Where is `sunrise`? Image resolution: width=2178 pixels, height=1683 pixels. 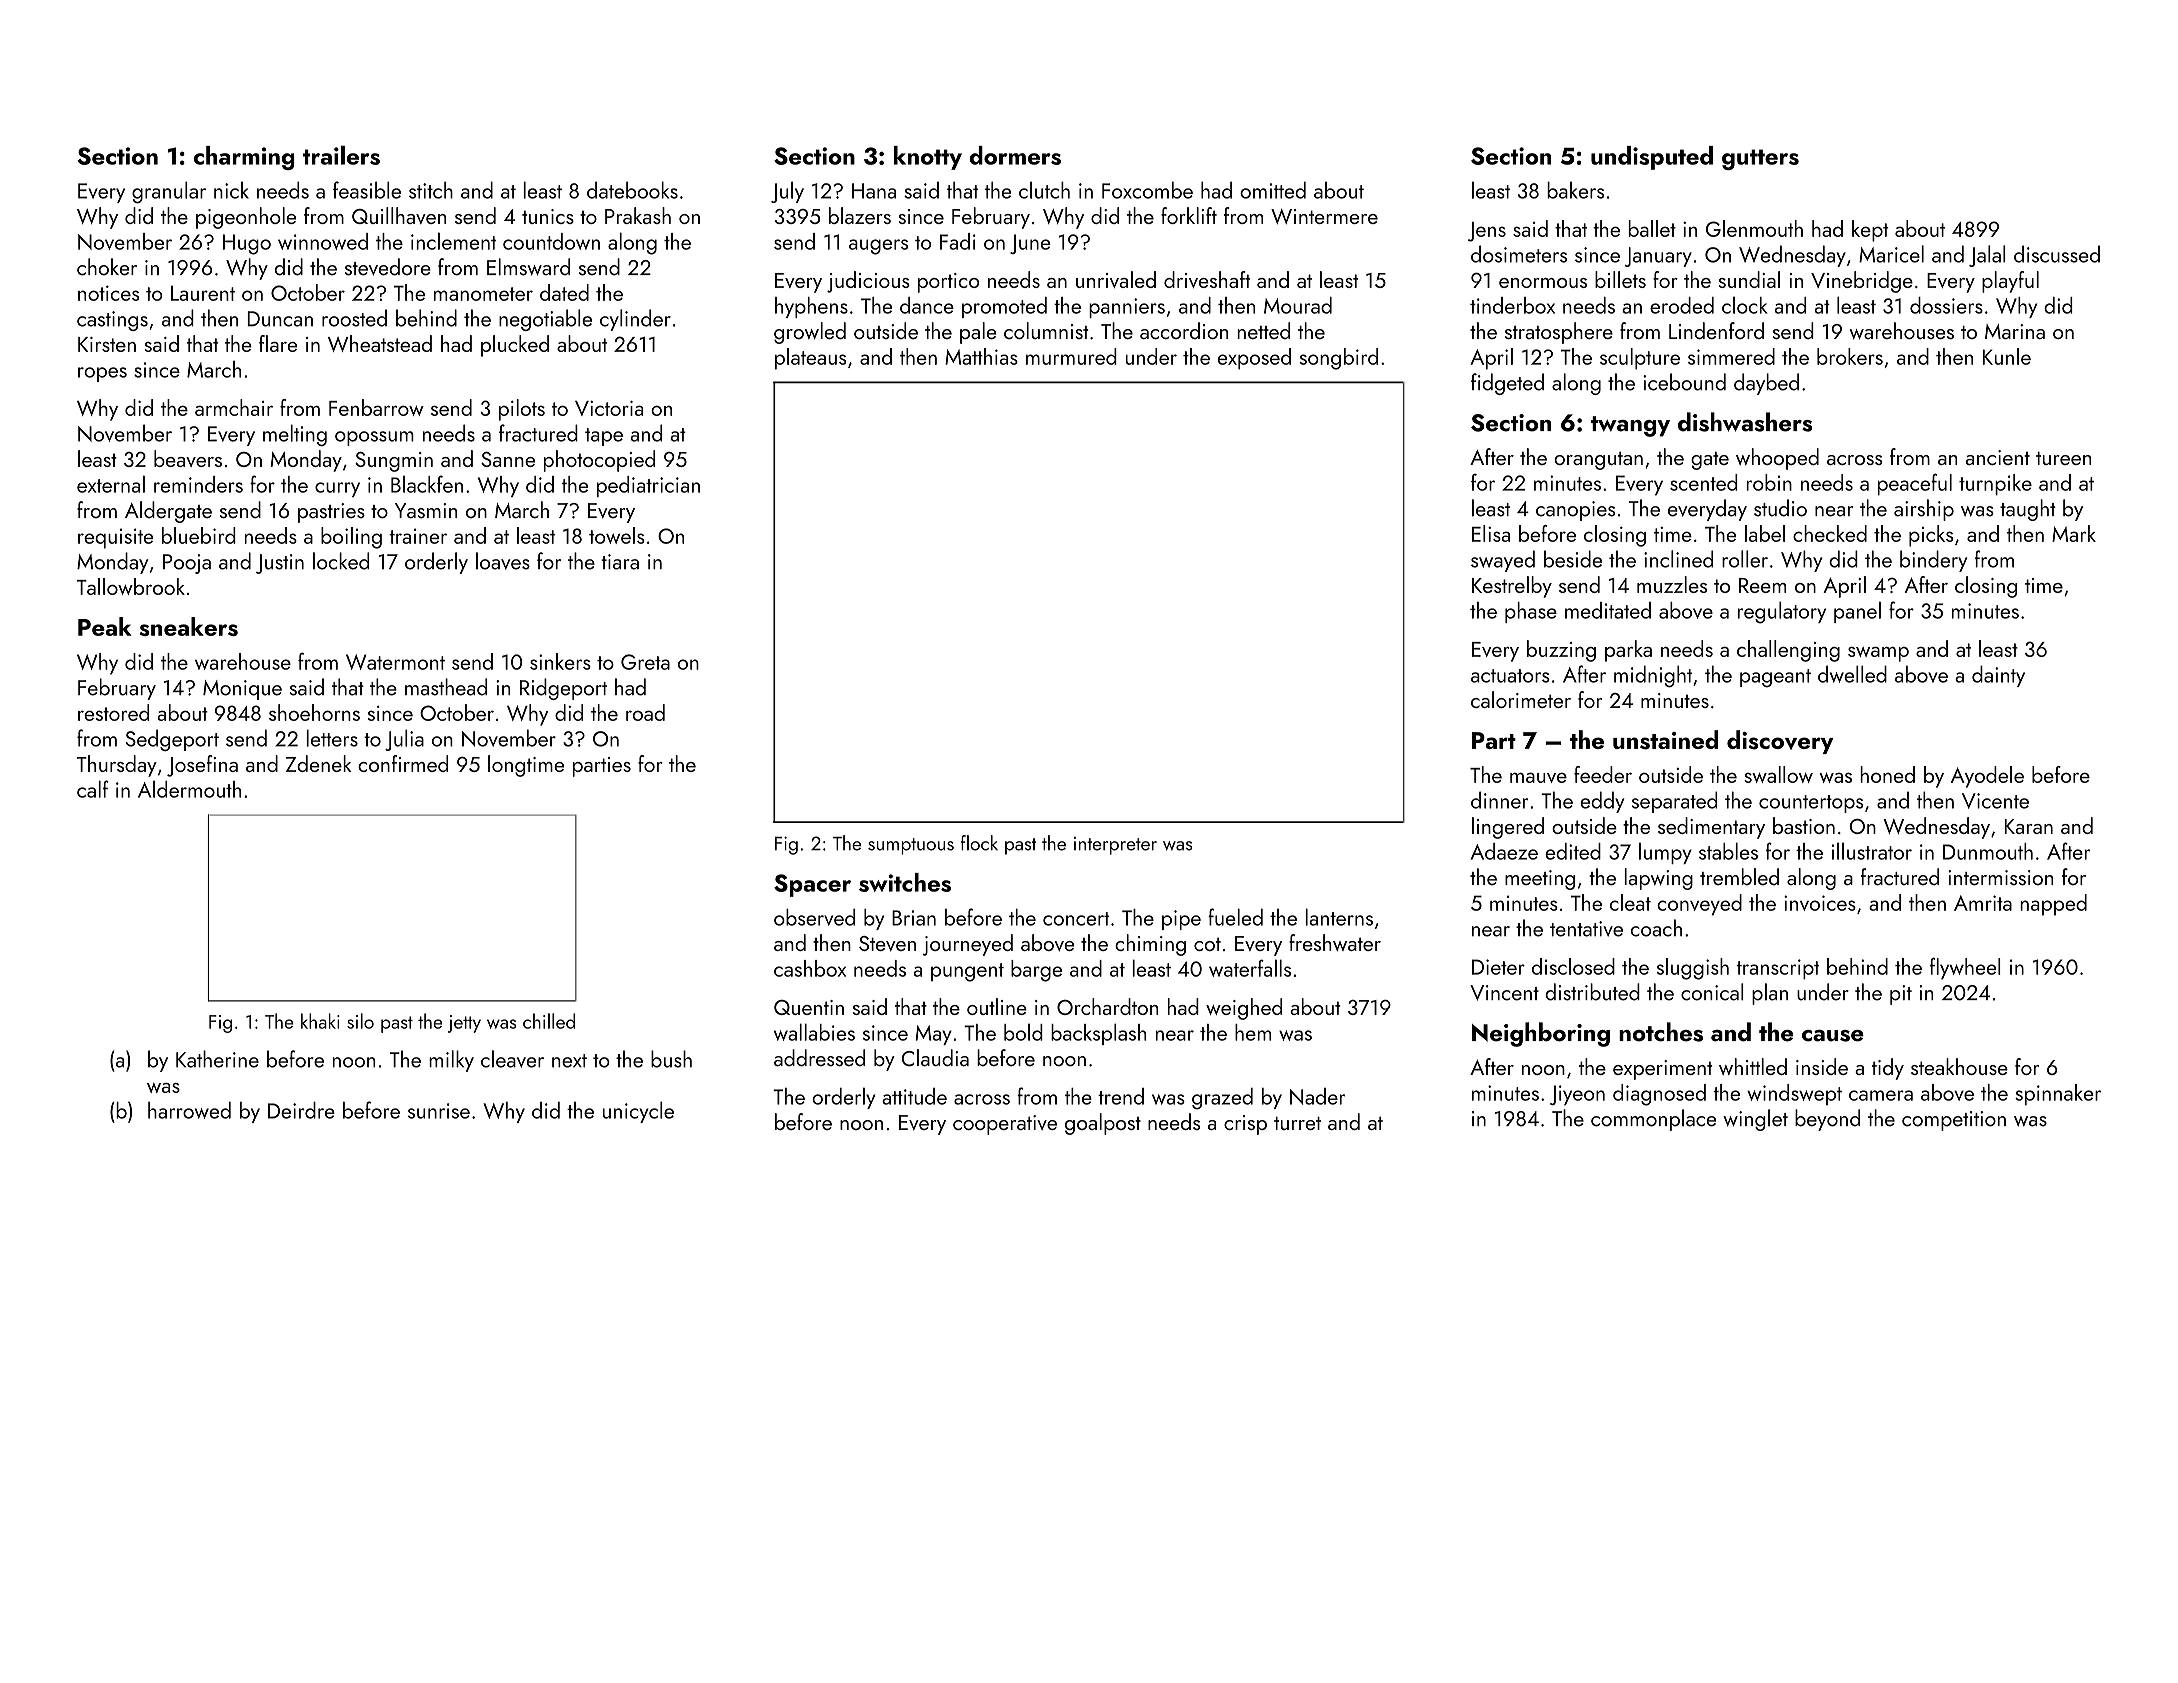
sunrise is located at coordinates (439, 1111).
